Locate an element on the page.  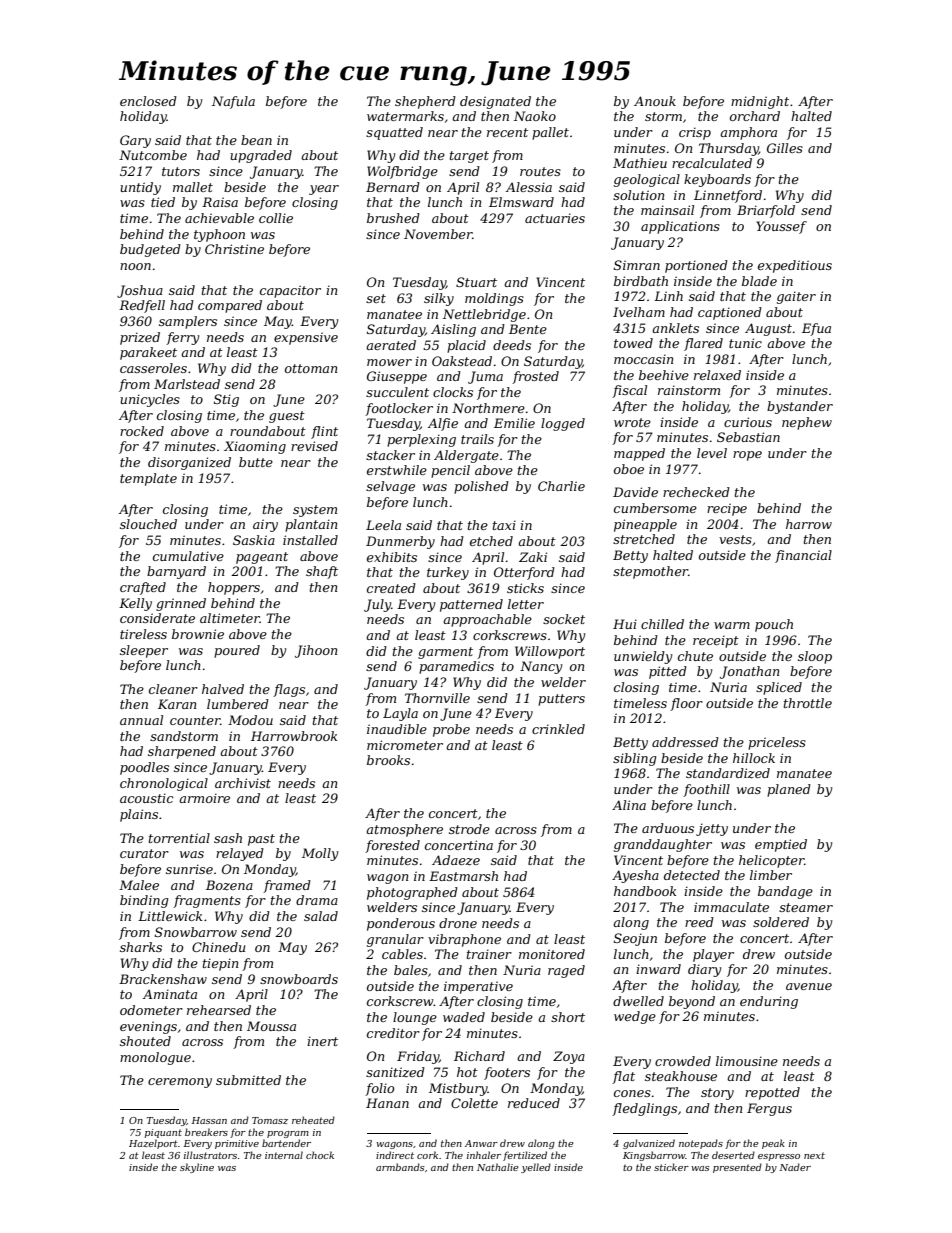
Linh is located at coordinates (668, 296).
